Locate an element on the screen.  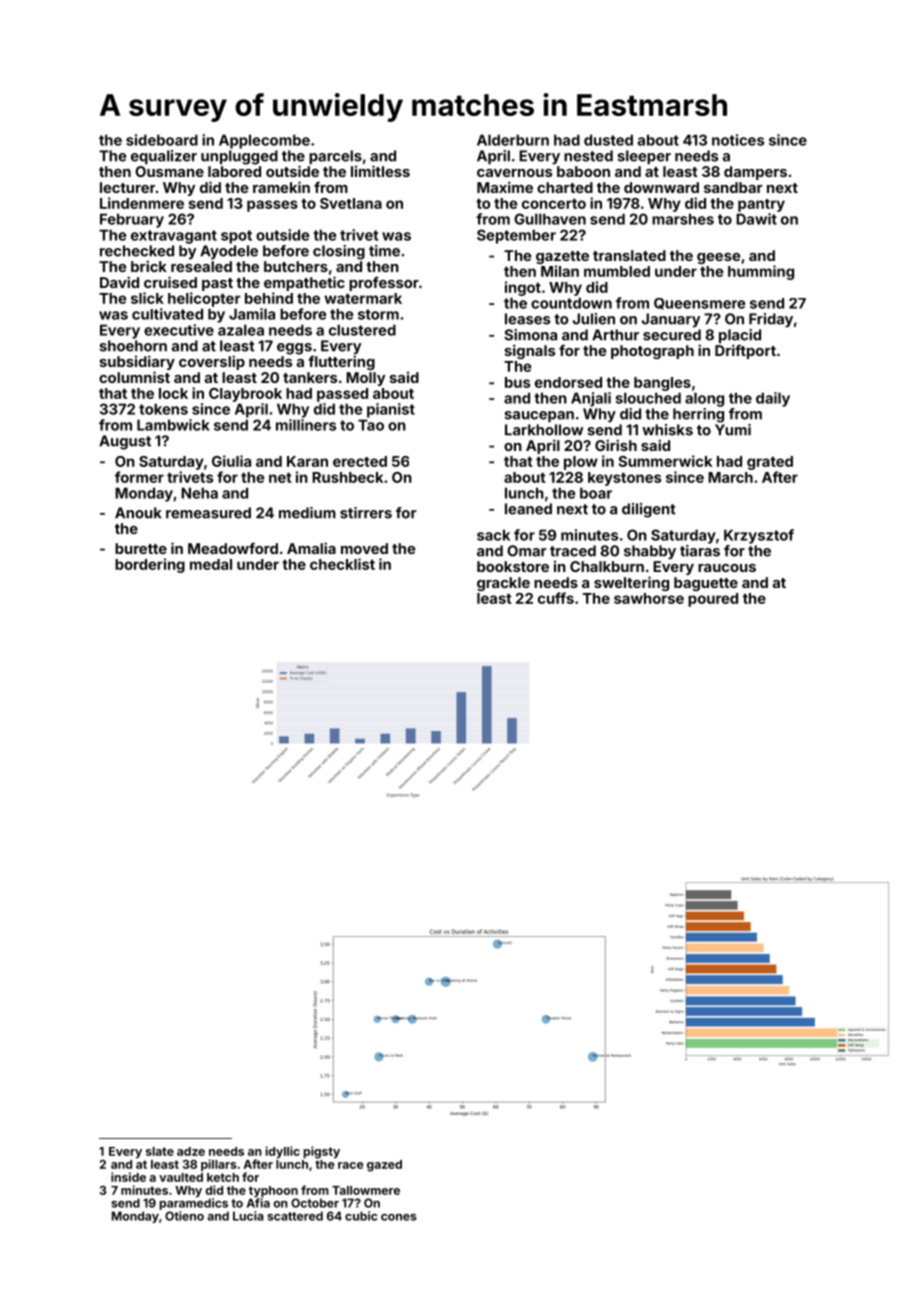
poured is located at coordinates (713, 600).
